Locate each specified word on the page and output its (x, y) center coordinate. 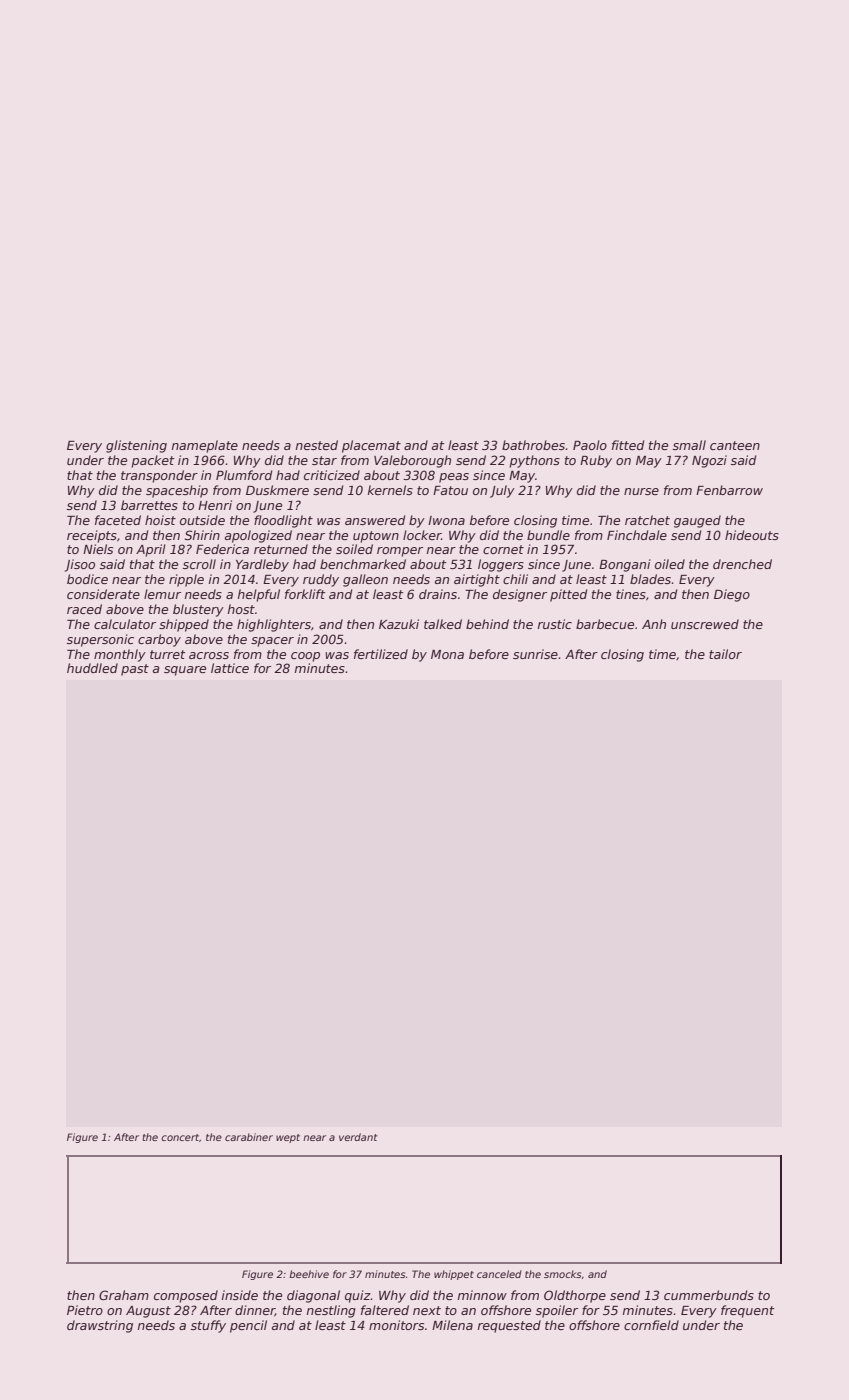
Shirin (202, 535)
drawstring (100, 1326)
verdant (358, 1137)
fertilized (381, 654)
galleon (365, 580)
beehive (309, 1274)
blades (651, 579)
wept (288, 1138)
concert (180, 1137)
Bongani (624, 565)
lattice (230, 668)
